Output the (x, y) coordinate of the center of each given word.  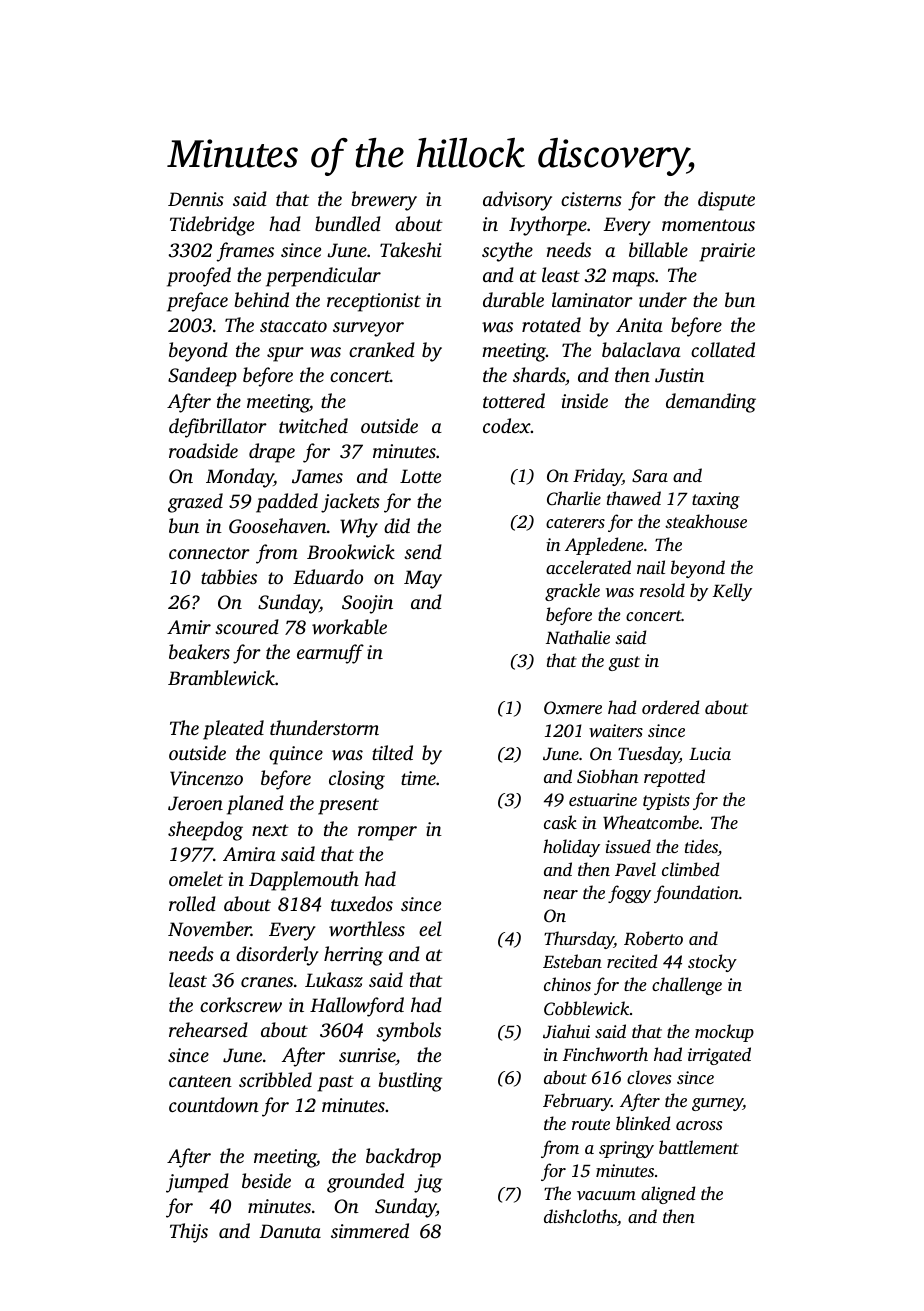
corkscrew (241, 1005)
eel (430, 928)
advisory (517, 201)
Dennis (196, 199)
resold (662, 590)
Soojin (367, 604)
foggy (629, 894)
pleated (233, 730)
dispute (726, 201)
